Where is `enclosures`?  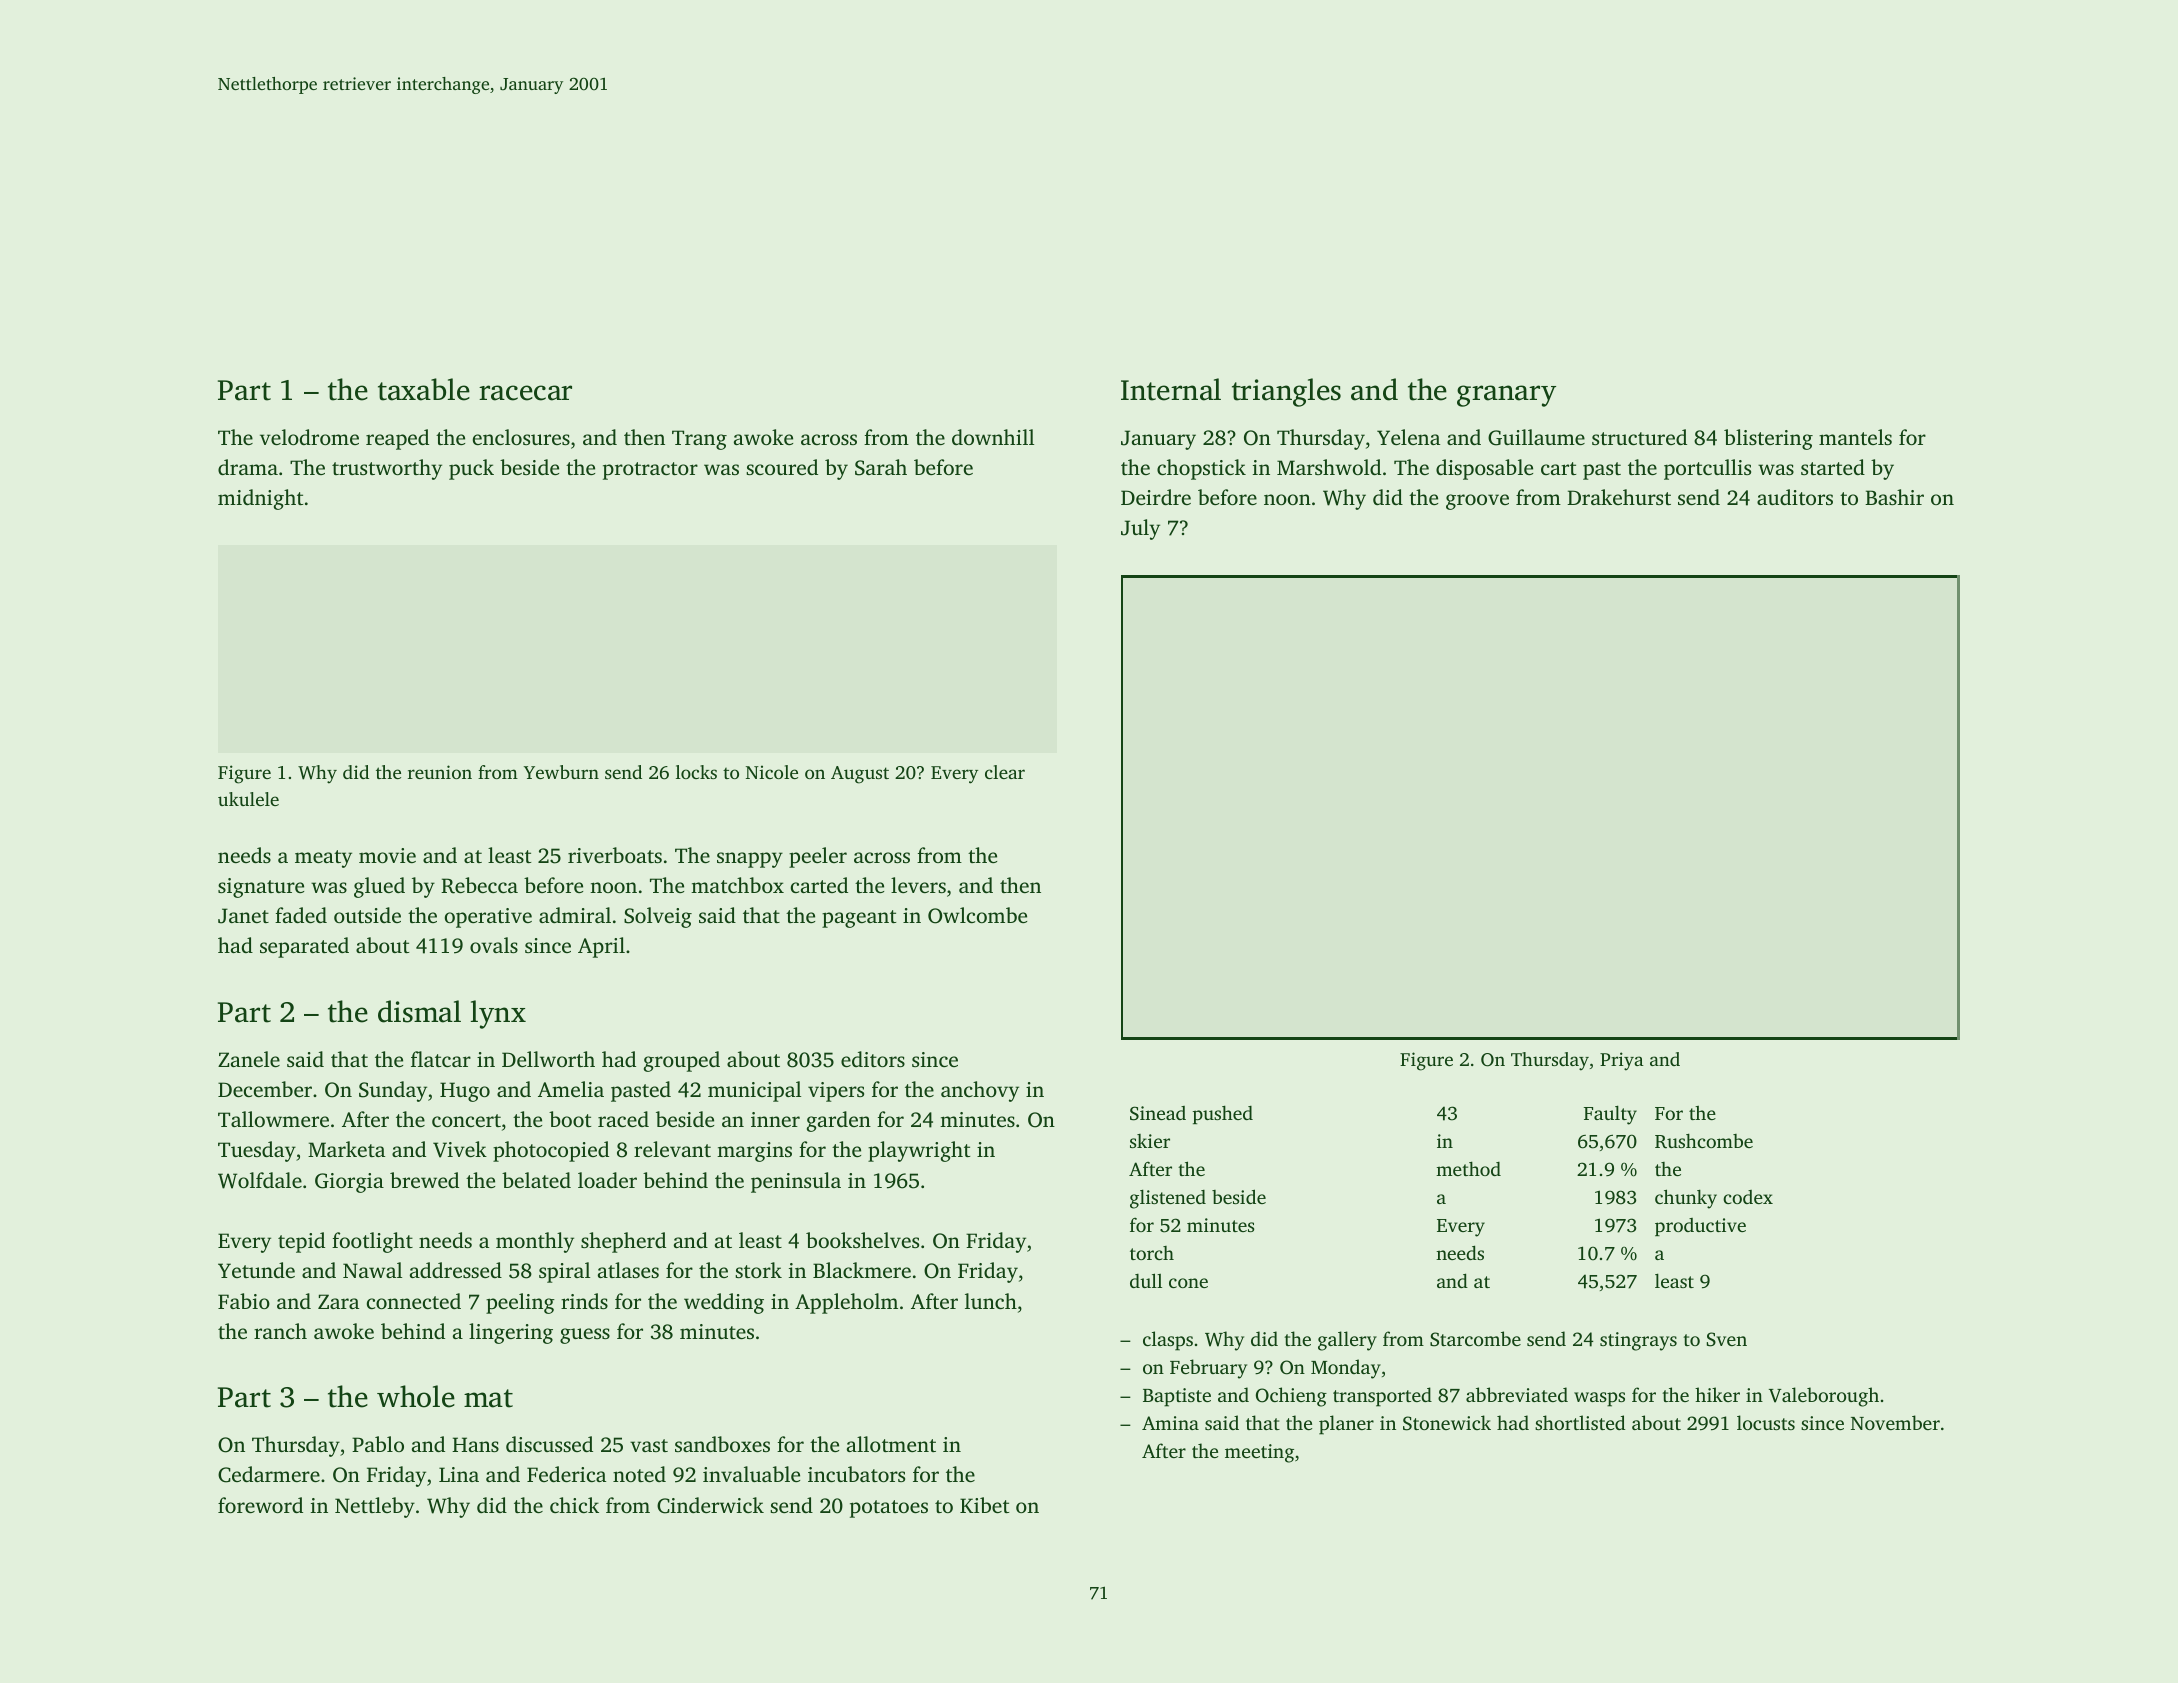 enclosures is located at coordinates (521, 437).
